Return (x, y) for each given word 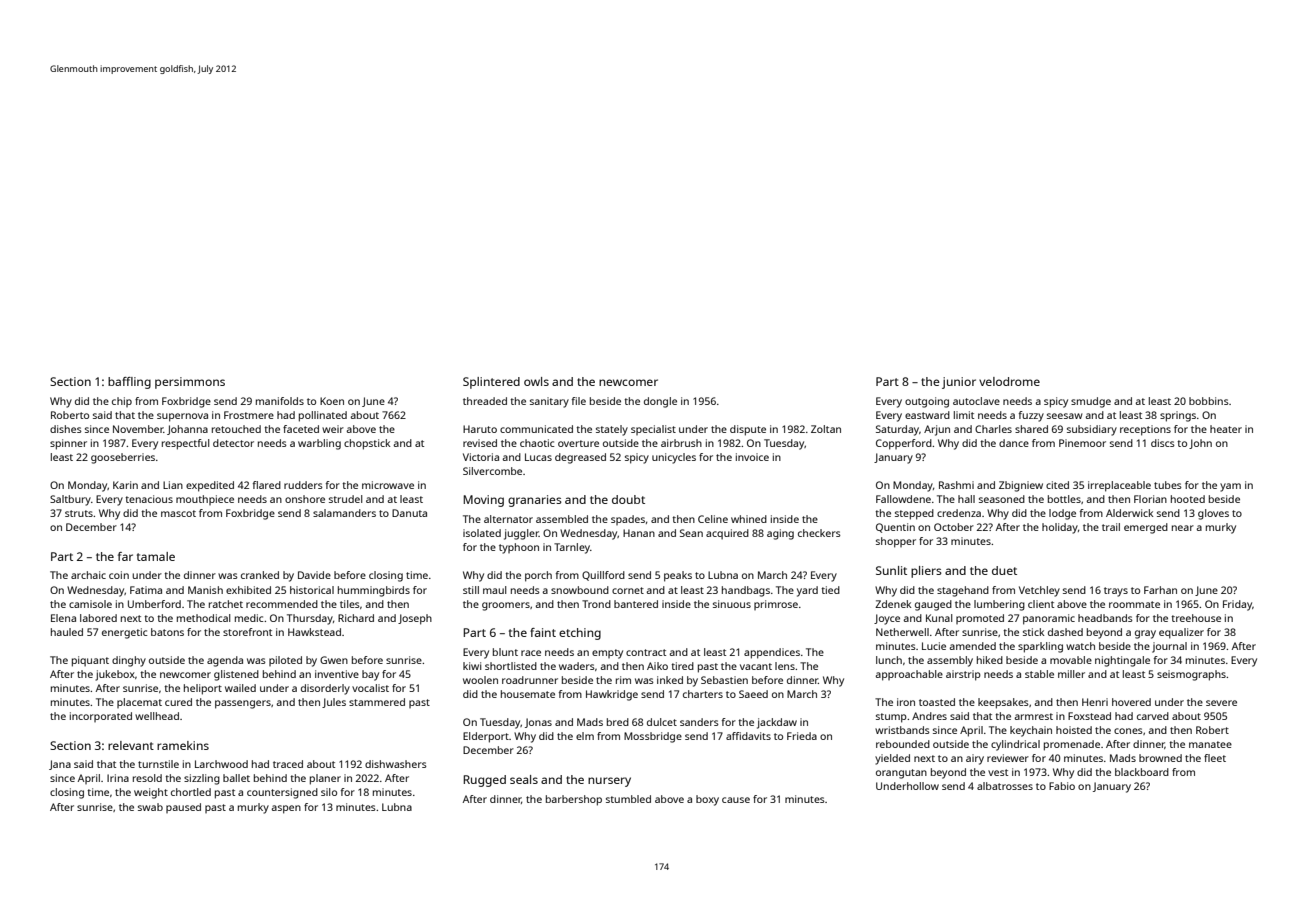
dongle (660, 402)
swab (150, 807)
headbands (1105, 618)
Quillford (603, 576)
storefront (247, 632)
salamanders (344, 513)
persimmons (190, 383)
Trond (596, 604)
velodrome (1009, 381)
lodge (1062, 514)
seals (524, 779)
